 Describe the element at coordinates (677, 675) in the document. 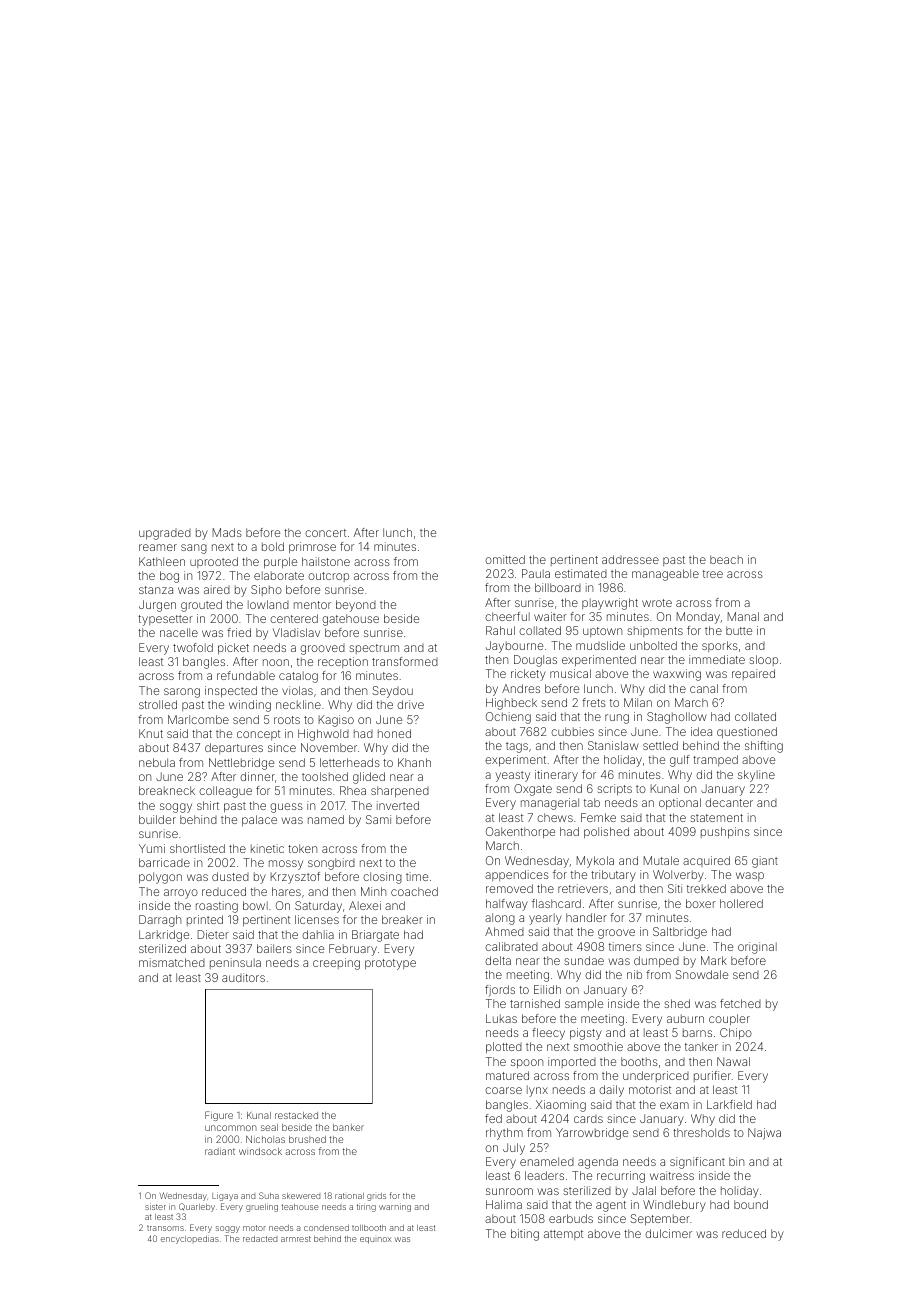

I see `waxwing` at that location.
